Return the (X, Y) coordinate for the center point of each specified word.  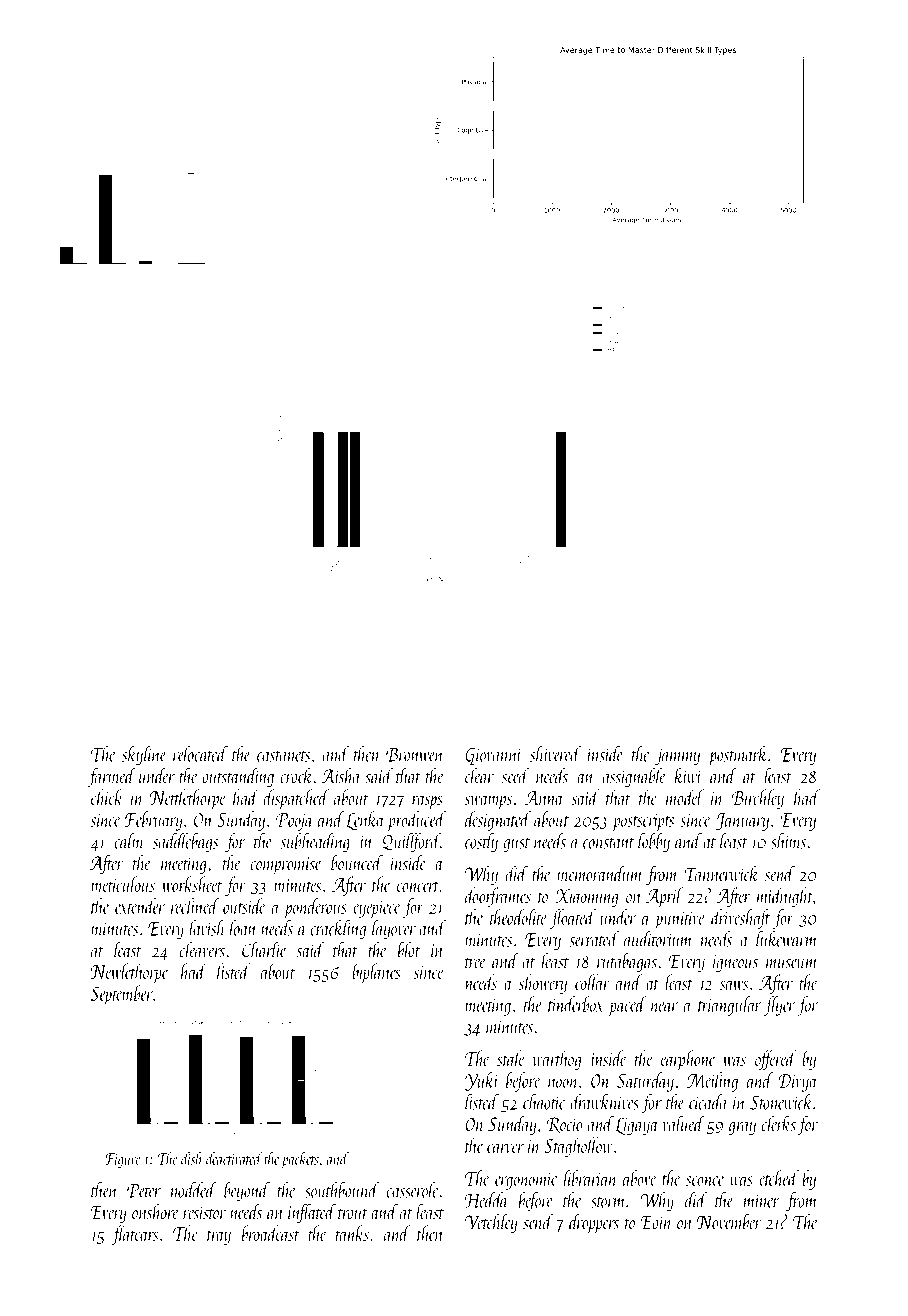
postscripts (643, 822)
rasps (427, 802)
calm (130, 841)
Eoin (657, 1222)
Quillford (411, 843)
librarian (591, 1178)
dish (192, 1158)
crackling (338, 930)
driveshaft (740, 919)
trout (353, 1214)
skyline (144, 756)
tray (219, 1237)
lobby (654, 843)
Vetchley (491, 1223)
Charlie (264, 950)
